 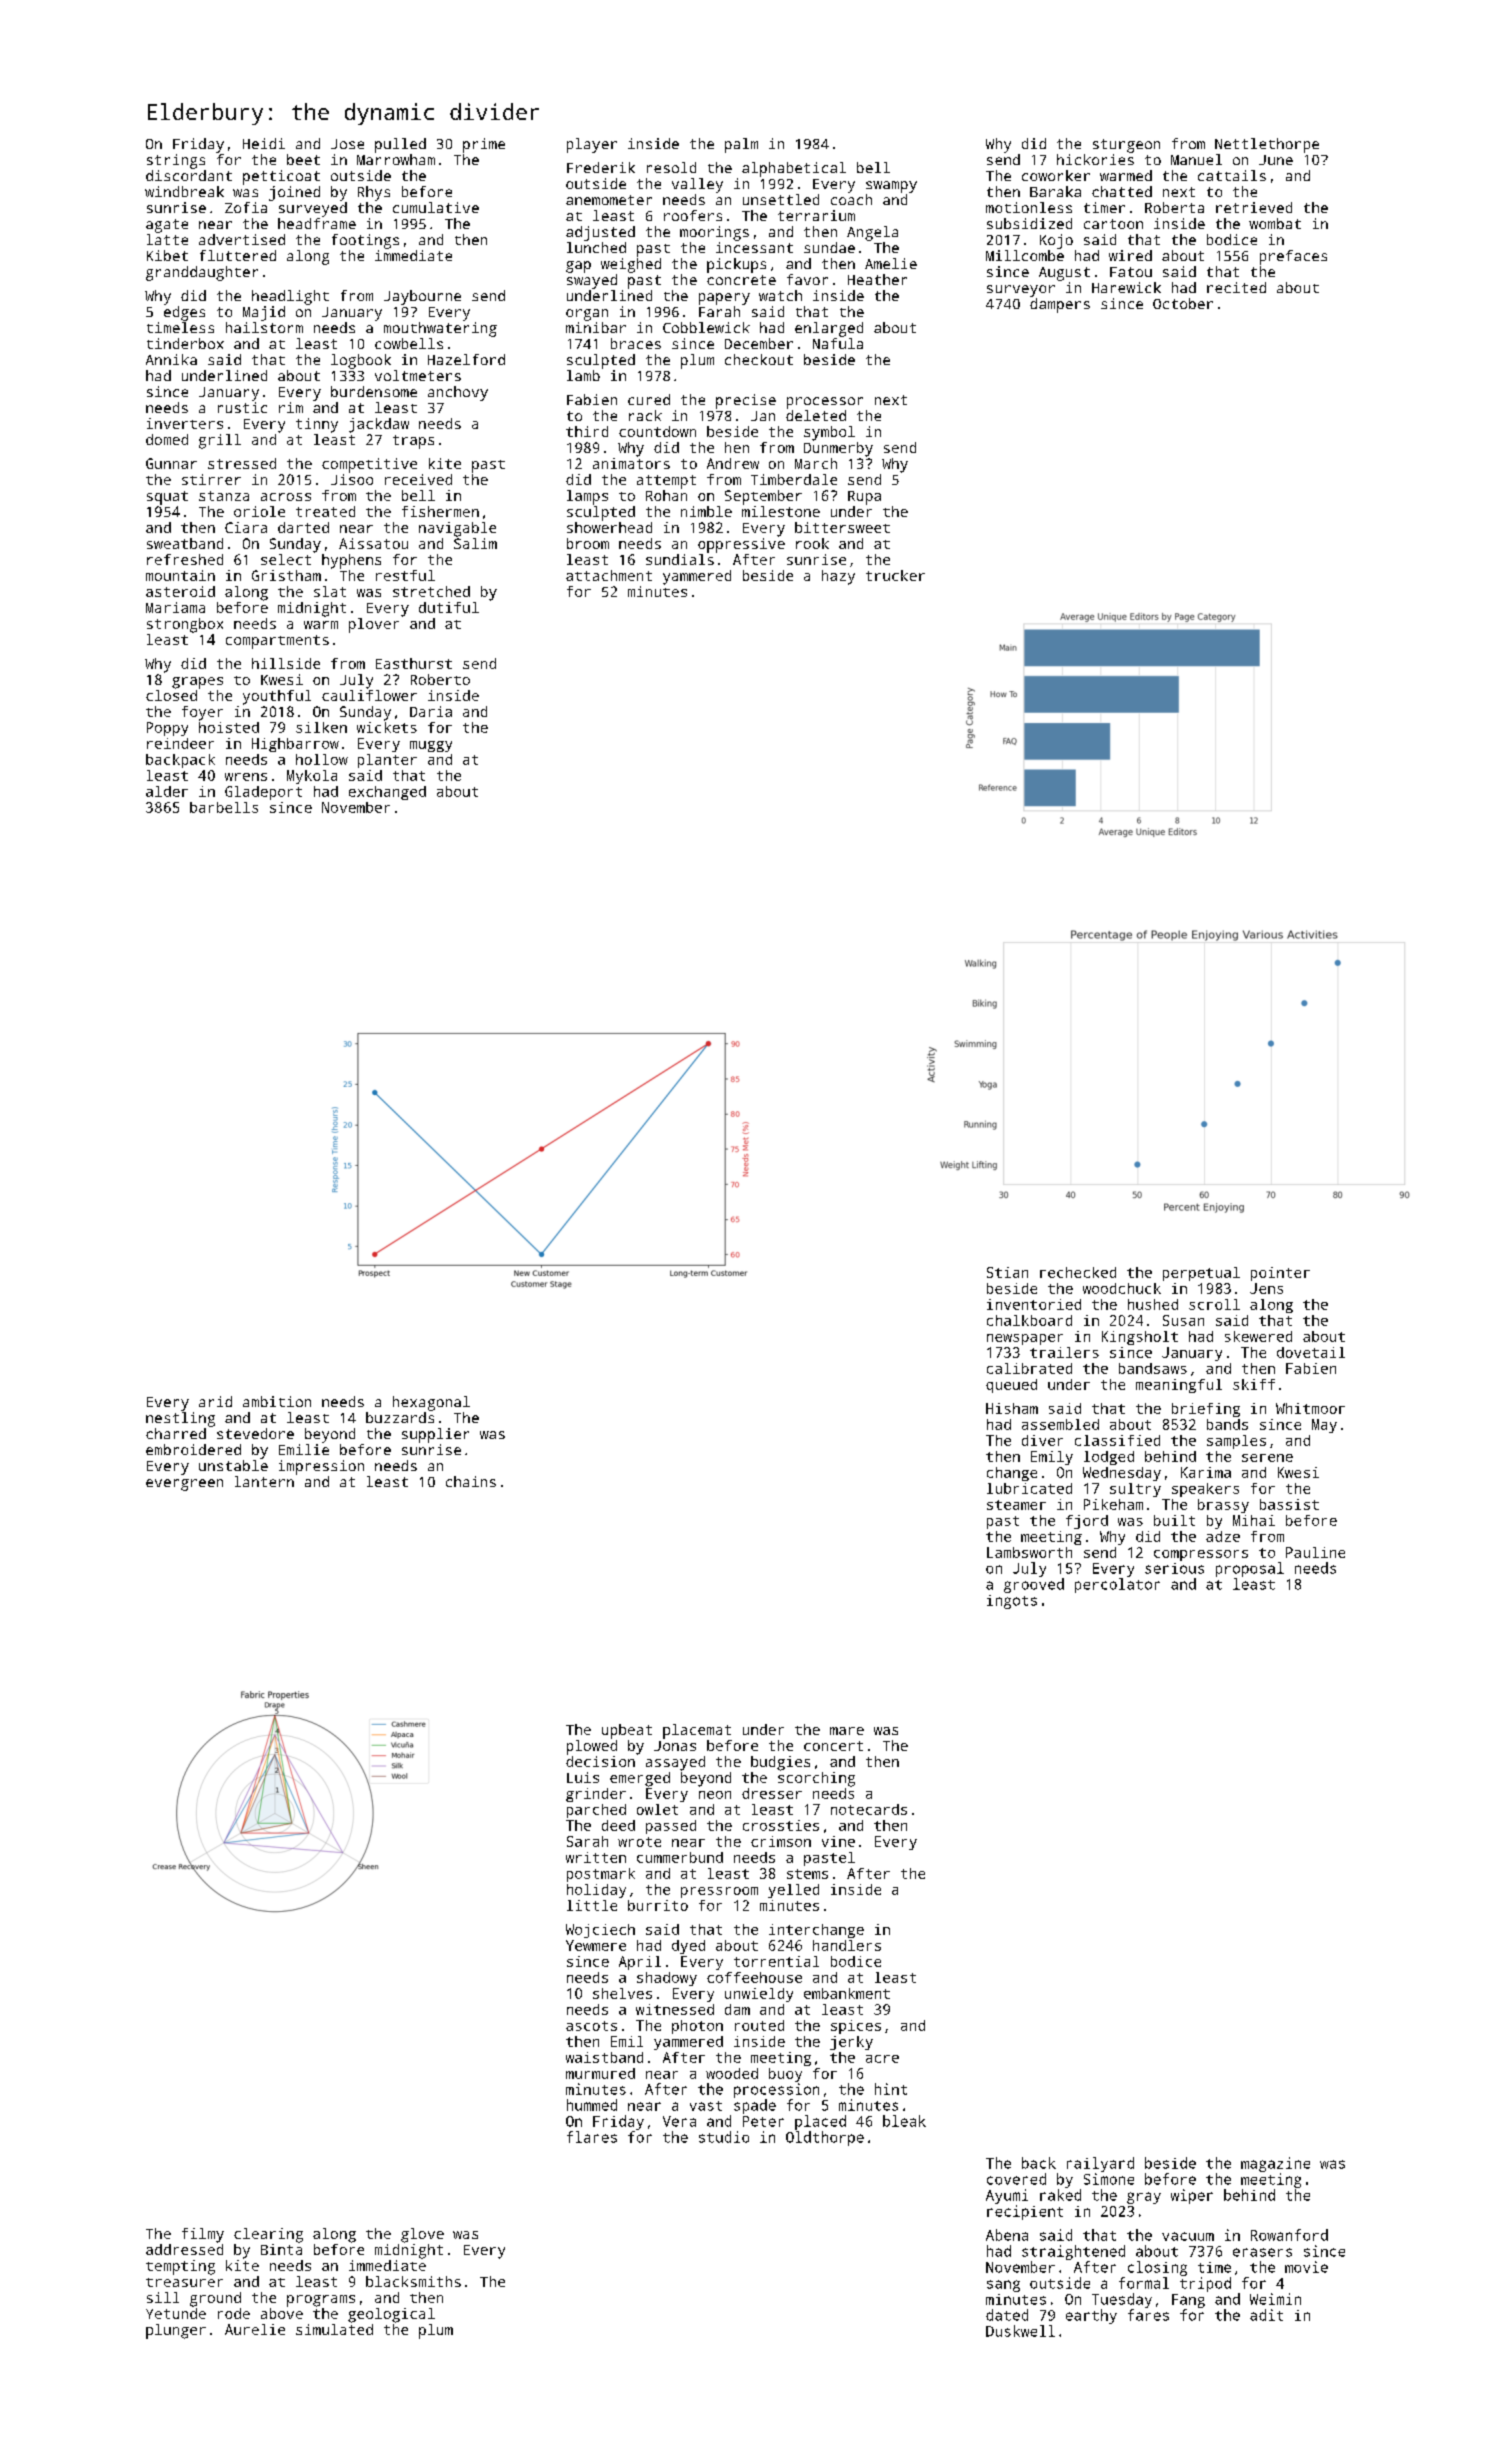 I want to click on Stian, so click(x=1007, y=1272).
